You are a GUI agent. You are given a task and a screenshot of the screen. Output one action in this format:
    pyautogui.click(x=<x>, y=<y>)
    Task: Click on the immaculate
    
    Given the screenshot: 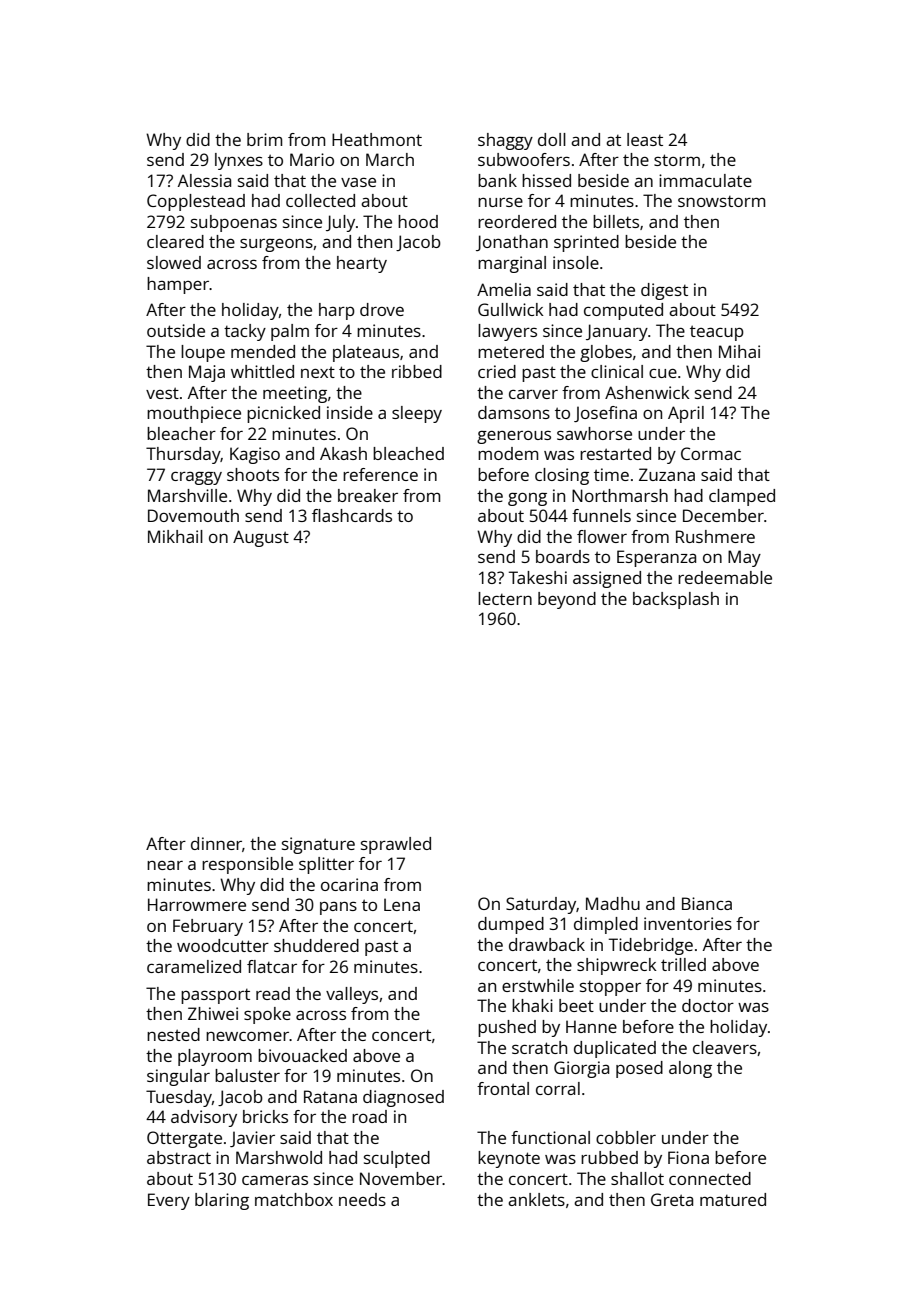 What is the action you would take?
    pyautogui.click(x=705, y=180)
